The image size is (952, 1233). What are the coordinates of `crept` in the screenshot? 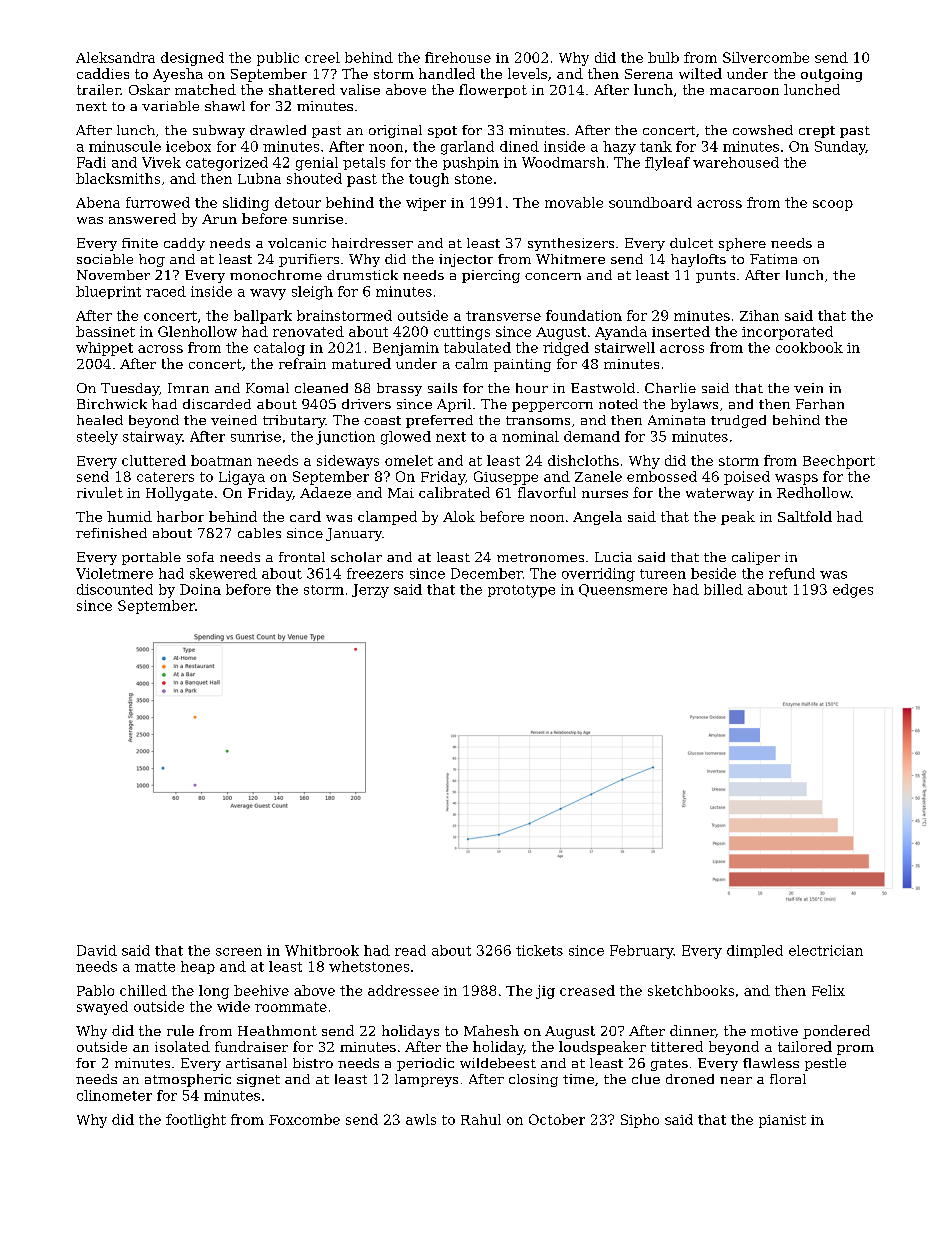 It's located at (817, 132).
